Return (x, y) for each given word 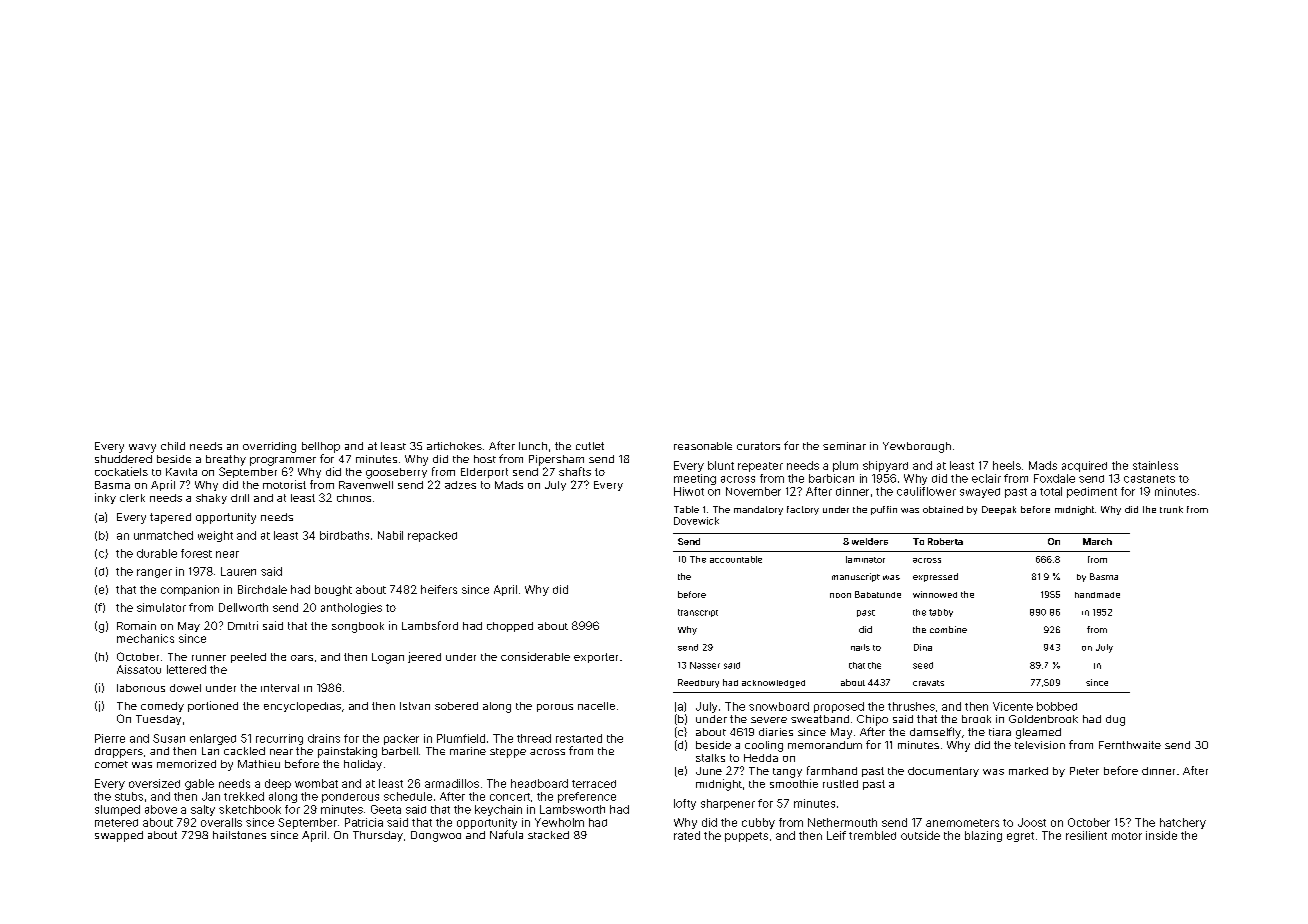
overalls (221, 822)
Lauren (238, 571)
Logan (388, 658)
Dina (923, 647)
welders (870, 541)
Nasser (705, 665)
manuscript (856, 577)
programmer (283, 461)
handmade (1097, 595)
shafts (575, 471)
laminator (865, 559)
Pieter (1084, 771)
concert (510, 797)
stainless (1155, 465)
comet (111, 764)
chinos (354, 498)
